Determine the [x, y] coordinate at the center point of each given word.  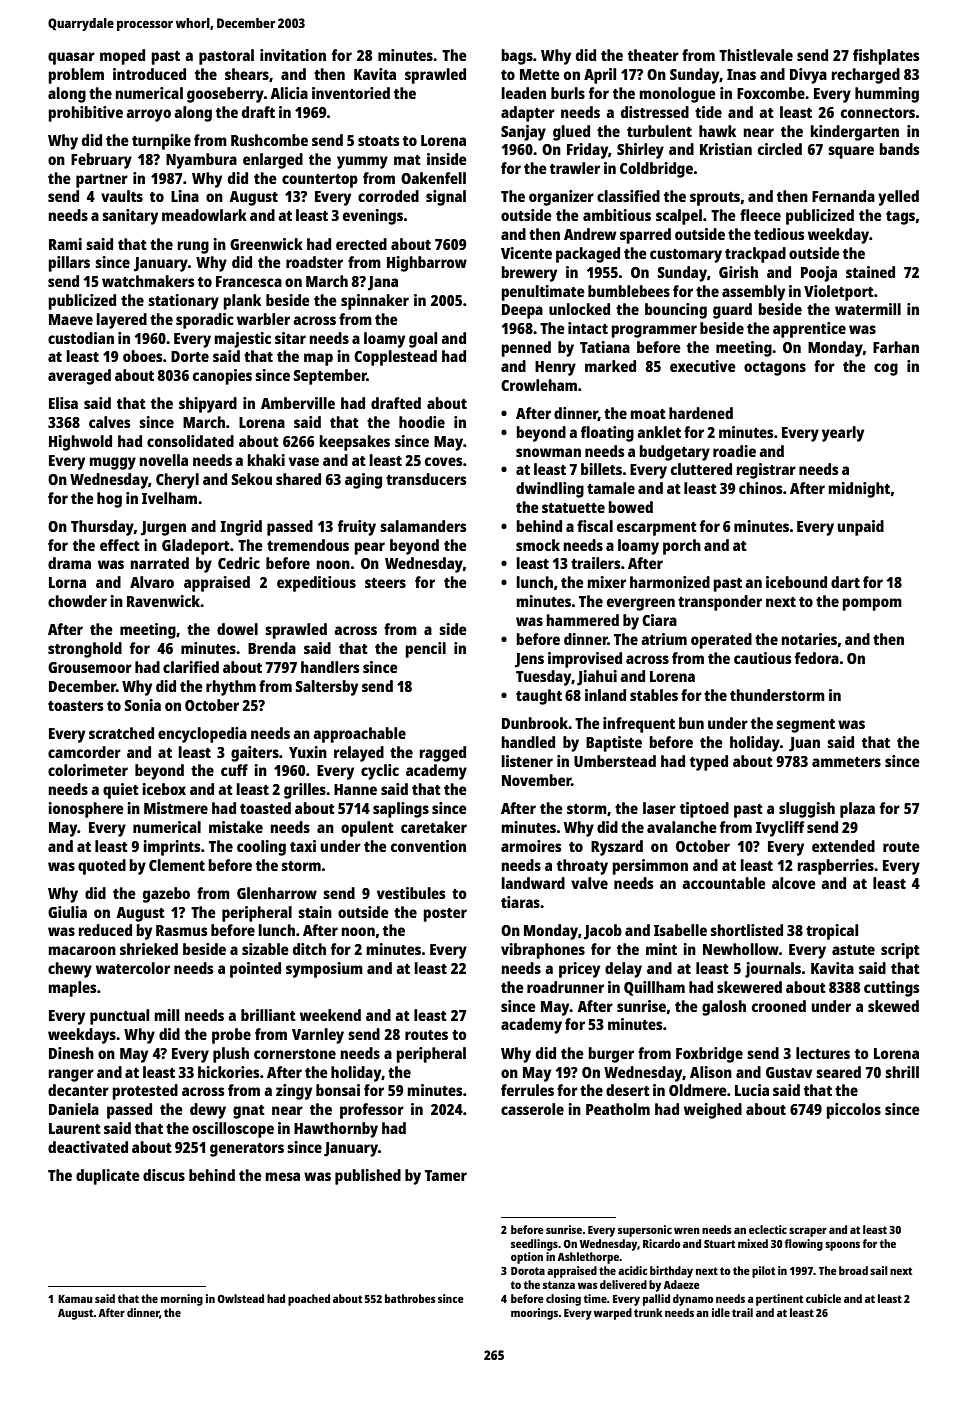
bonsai [338, 1090]
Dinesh [71, 1053]
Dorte [190, 356]
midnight [859, 490]
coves [444, 461]
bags [517, 57]
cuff [234, 770]
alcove [794, 883]
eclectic [768, 1229]
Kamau [75, 1299]
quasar [71, 58]
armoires [531, 846]
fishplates [886, 57]
